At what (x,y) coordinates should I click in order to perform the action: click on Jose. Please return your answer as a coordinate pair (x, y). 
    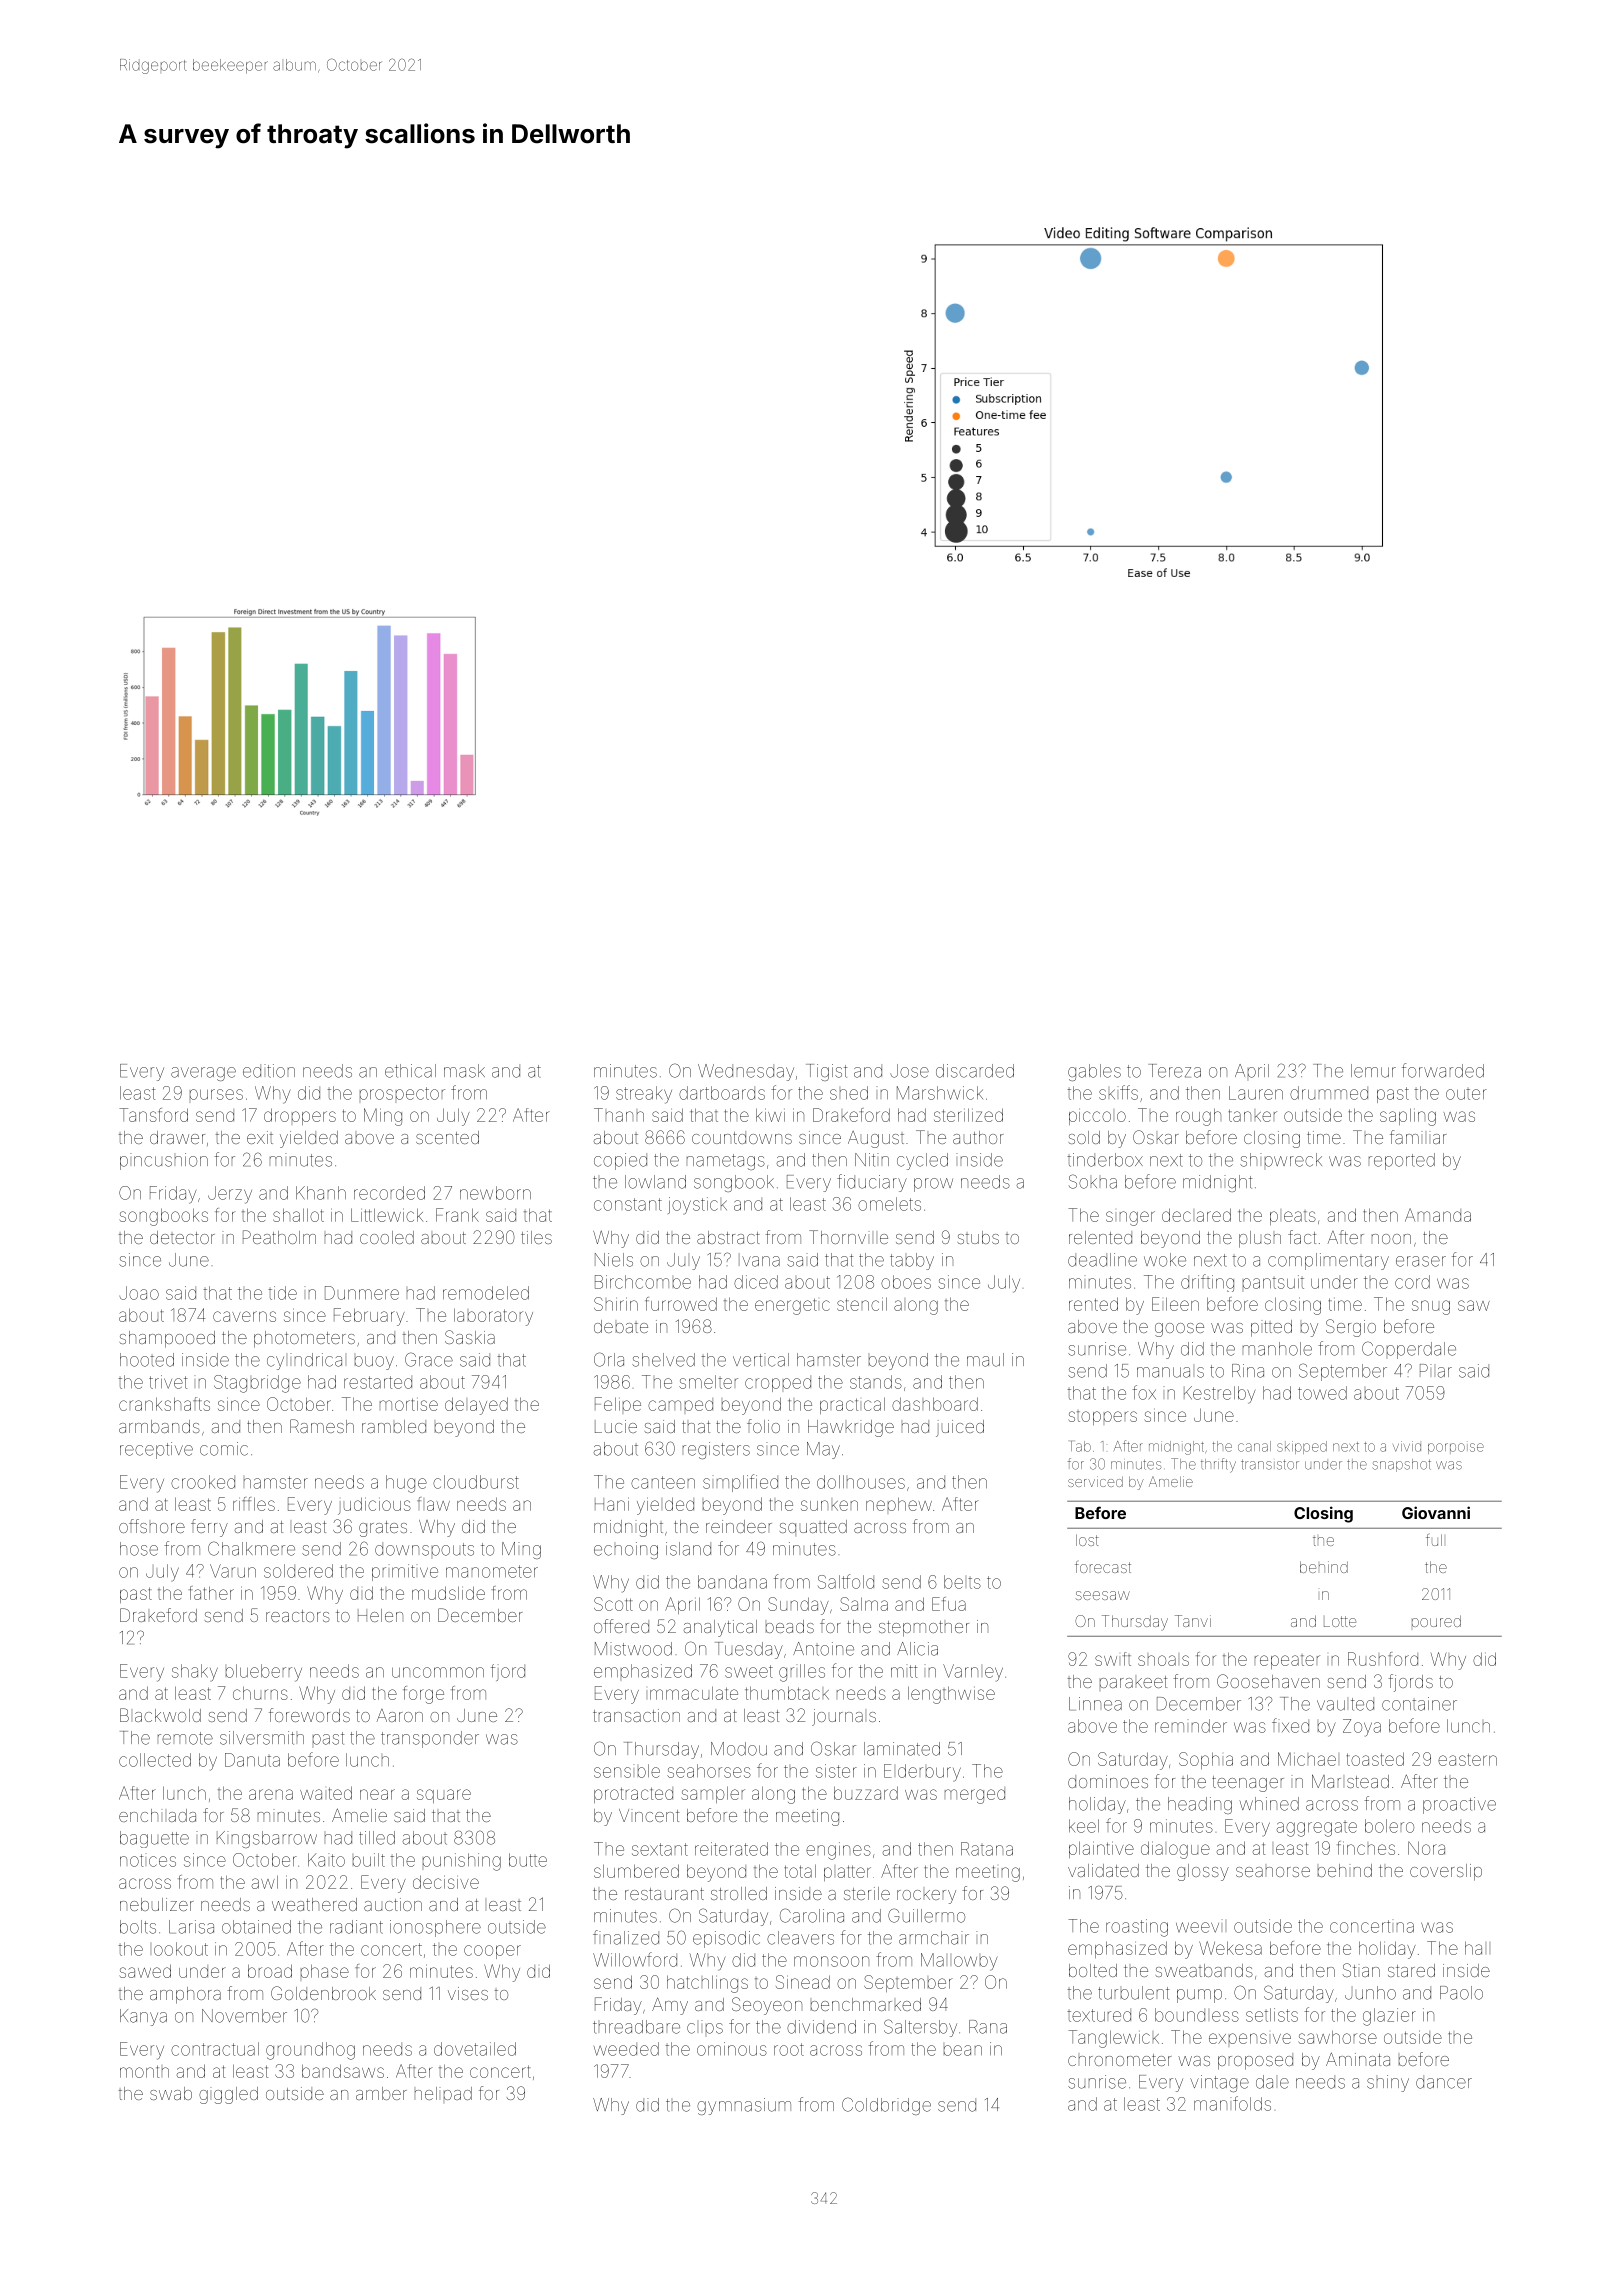
    Looking at the image, I should click on (909, 1071).
